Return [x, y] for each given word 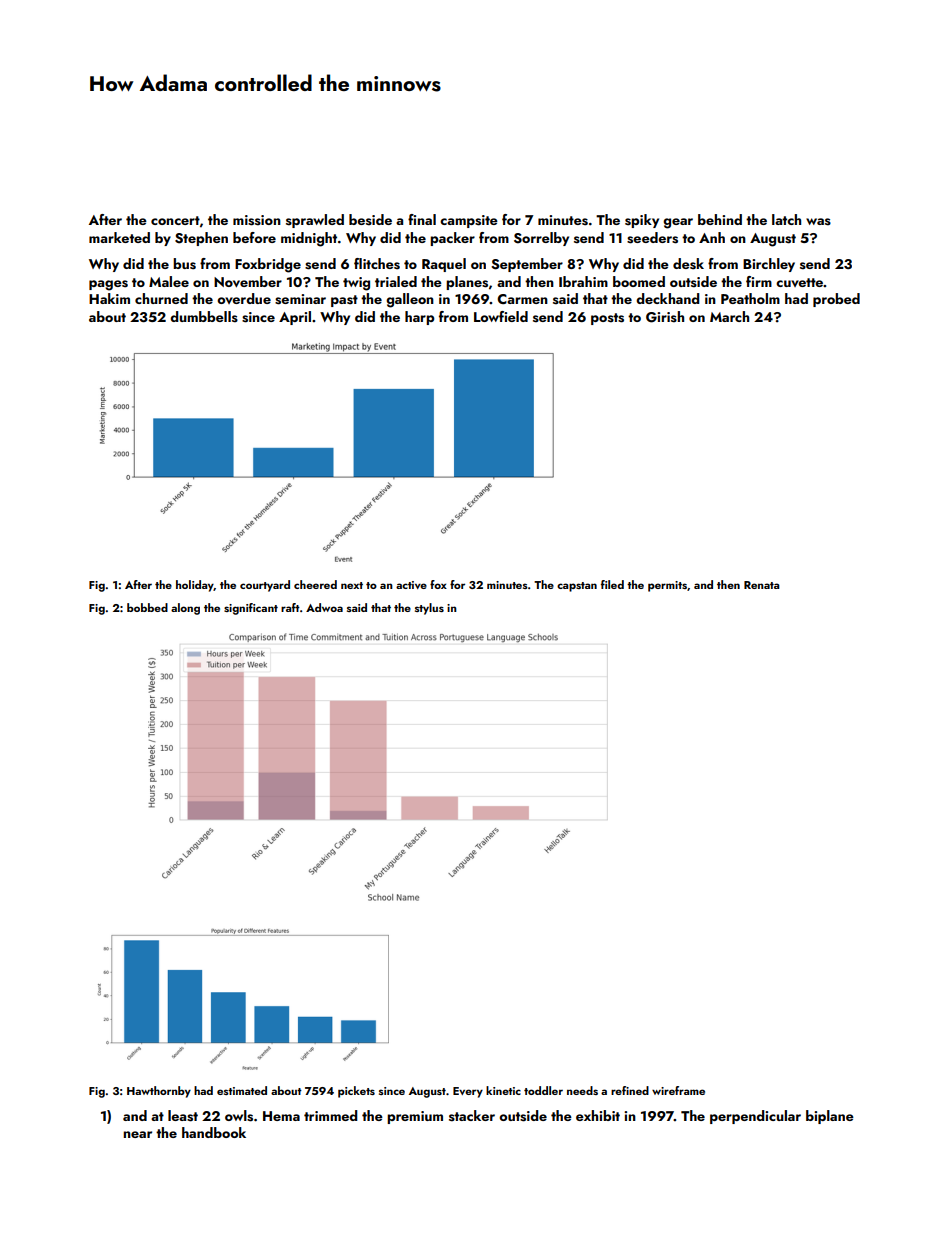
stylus [429, 609]
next [352, 585]
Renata [762, 585]
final [422, 219]
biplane [830, 1117]
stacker [472, 1116]
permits [667, 586]
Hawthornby [159, 1092]
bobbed [147, 607]
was [818, 222]
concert [175, 220]
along [185, 609]
